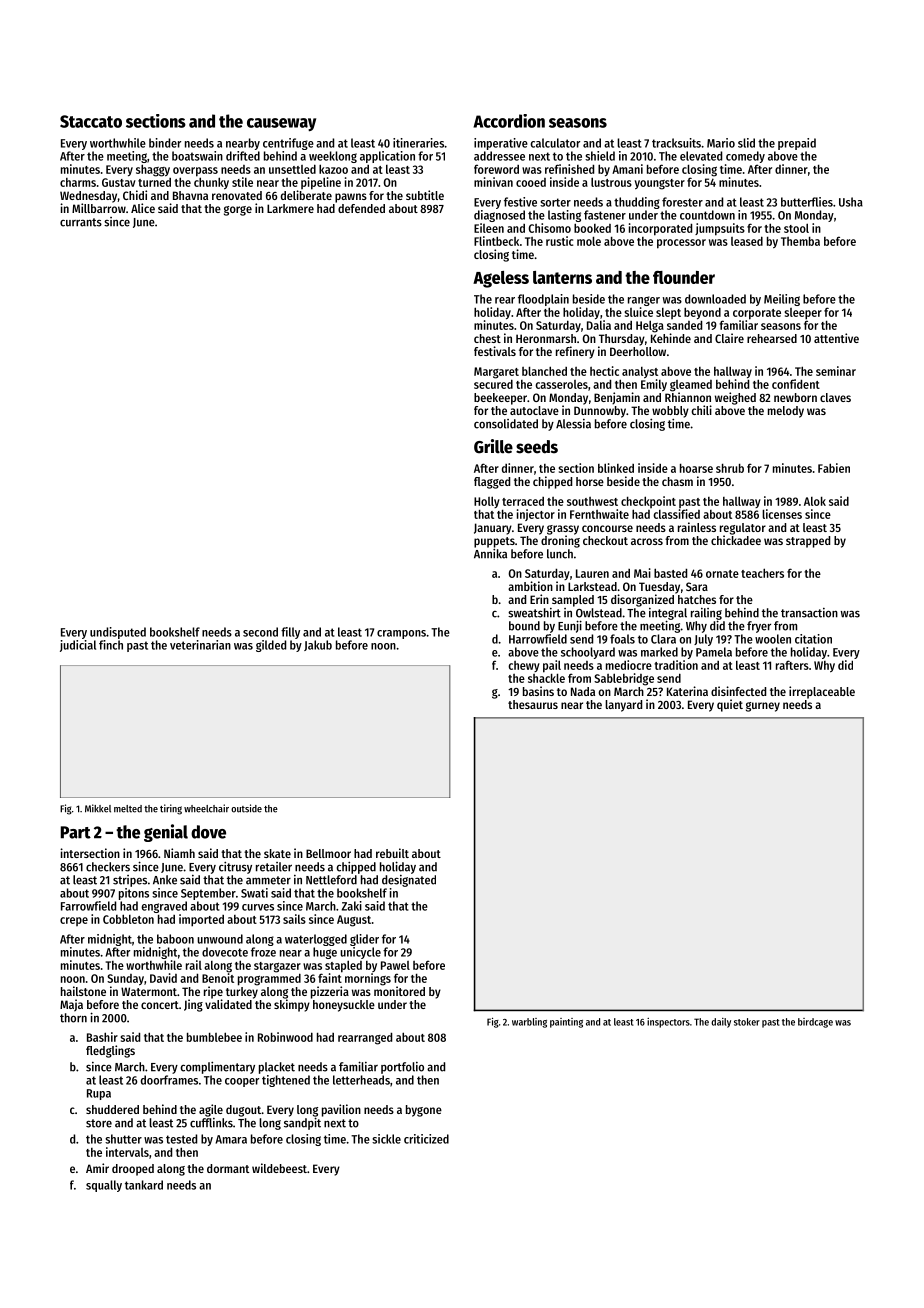 The height and width of the screenshot is (1308, 924). What do you see at coordinates (782, 300) in the screenshot?
I see `Meiling` at bounding box center [782, 300].
